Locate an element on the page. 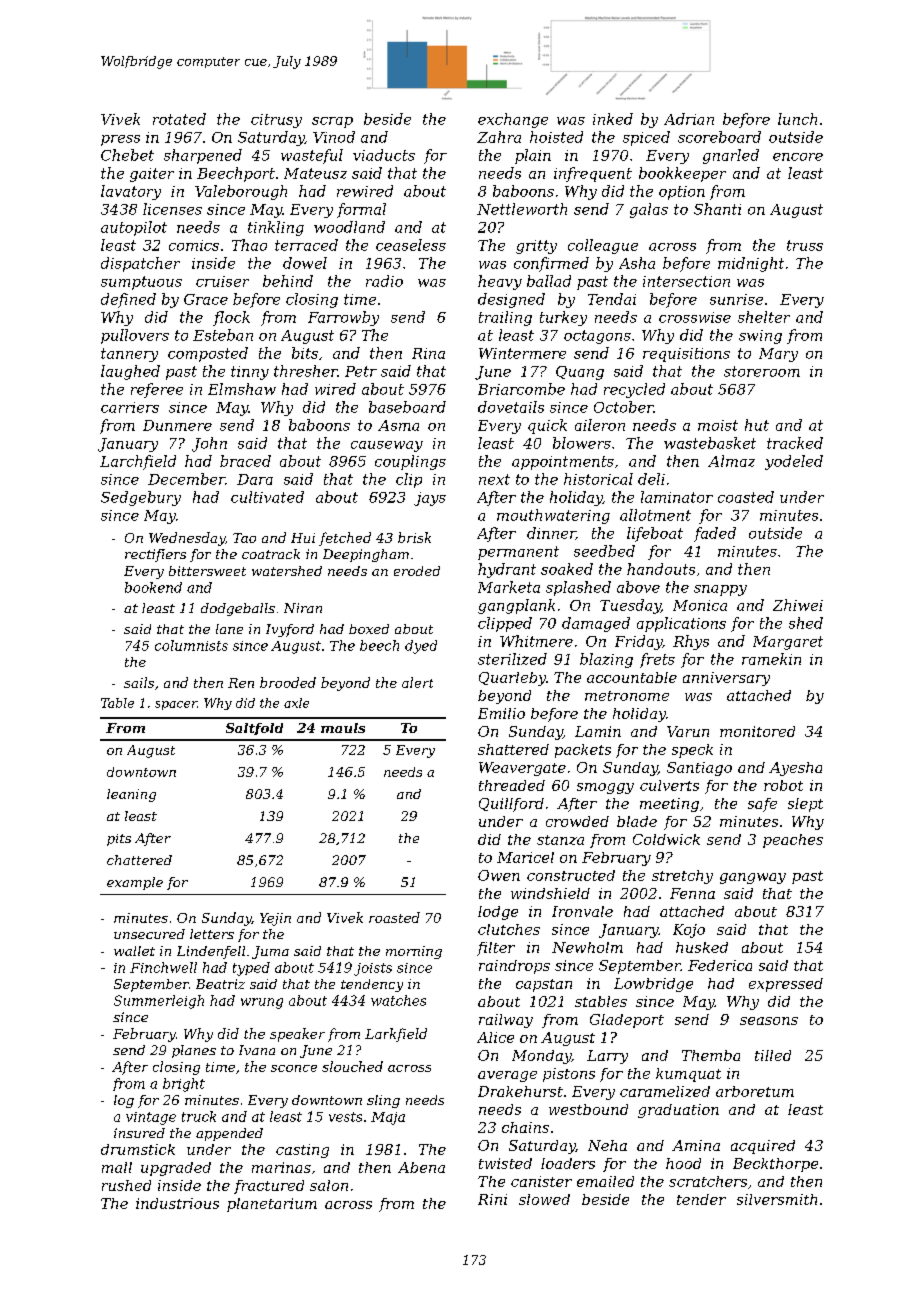 This document has height=1308, width=924. leaning is located at coordinates (131, 795).
